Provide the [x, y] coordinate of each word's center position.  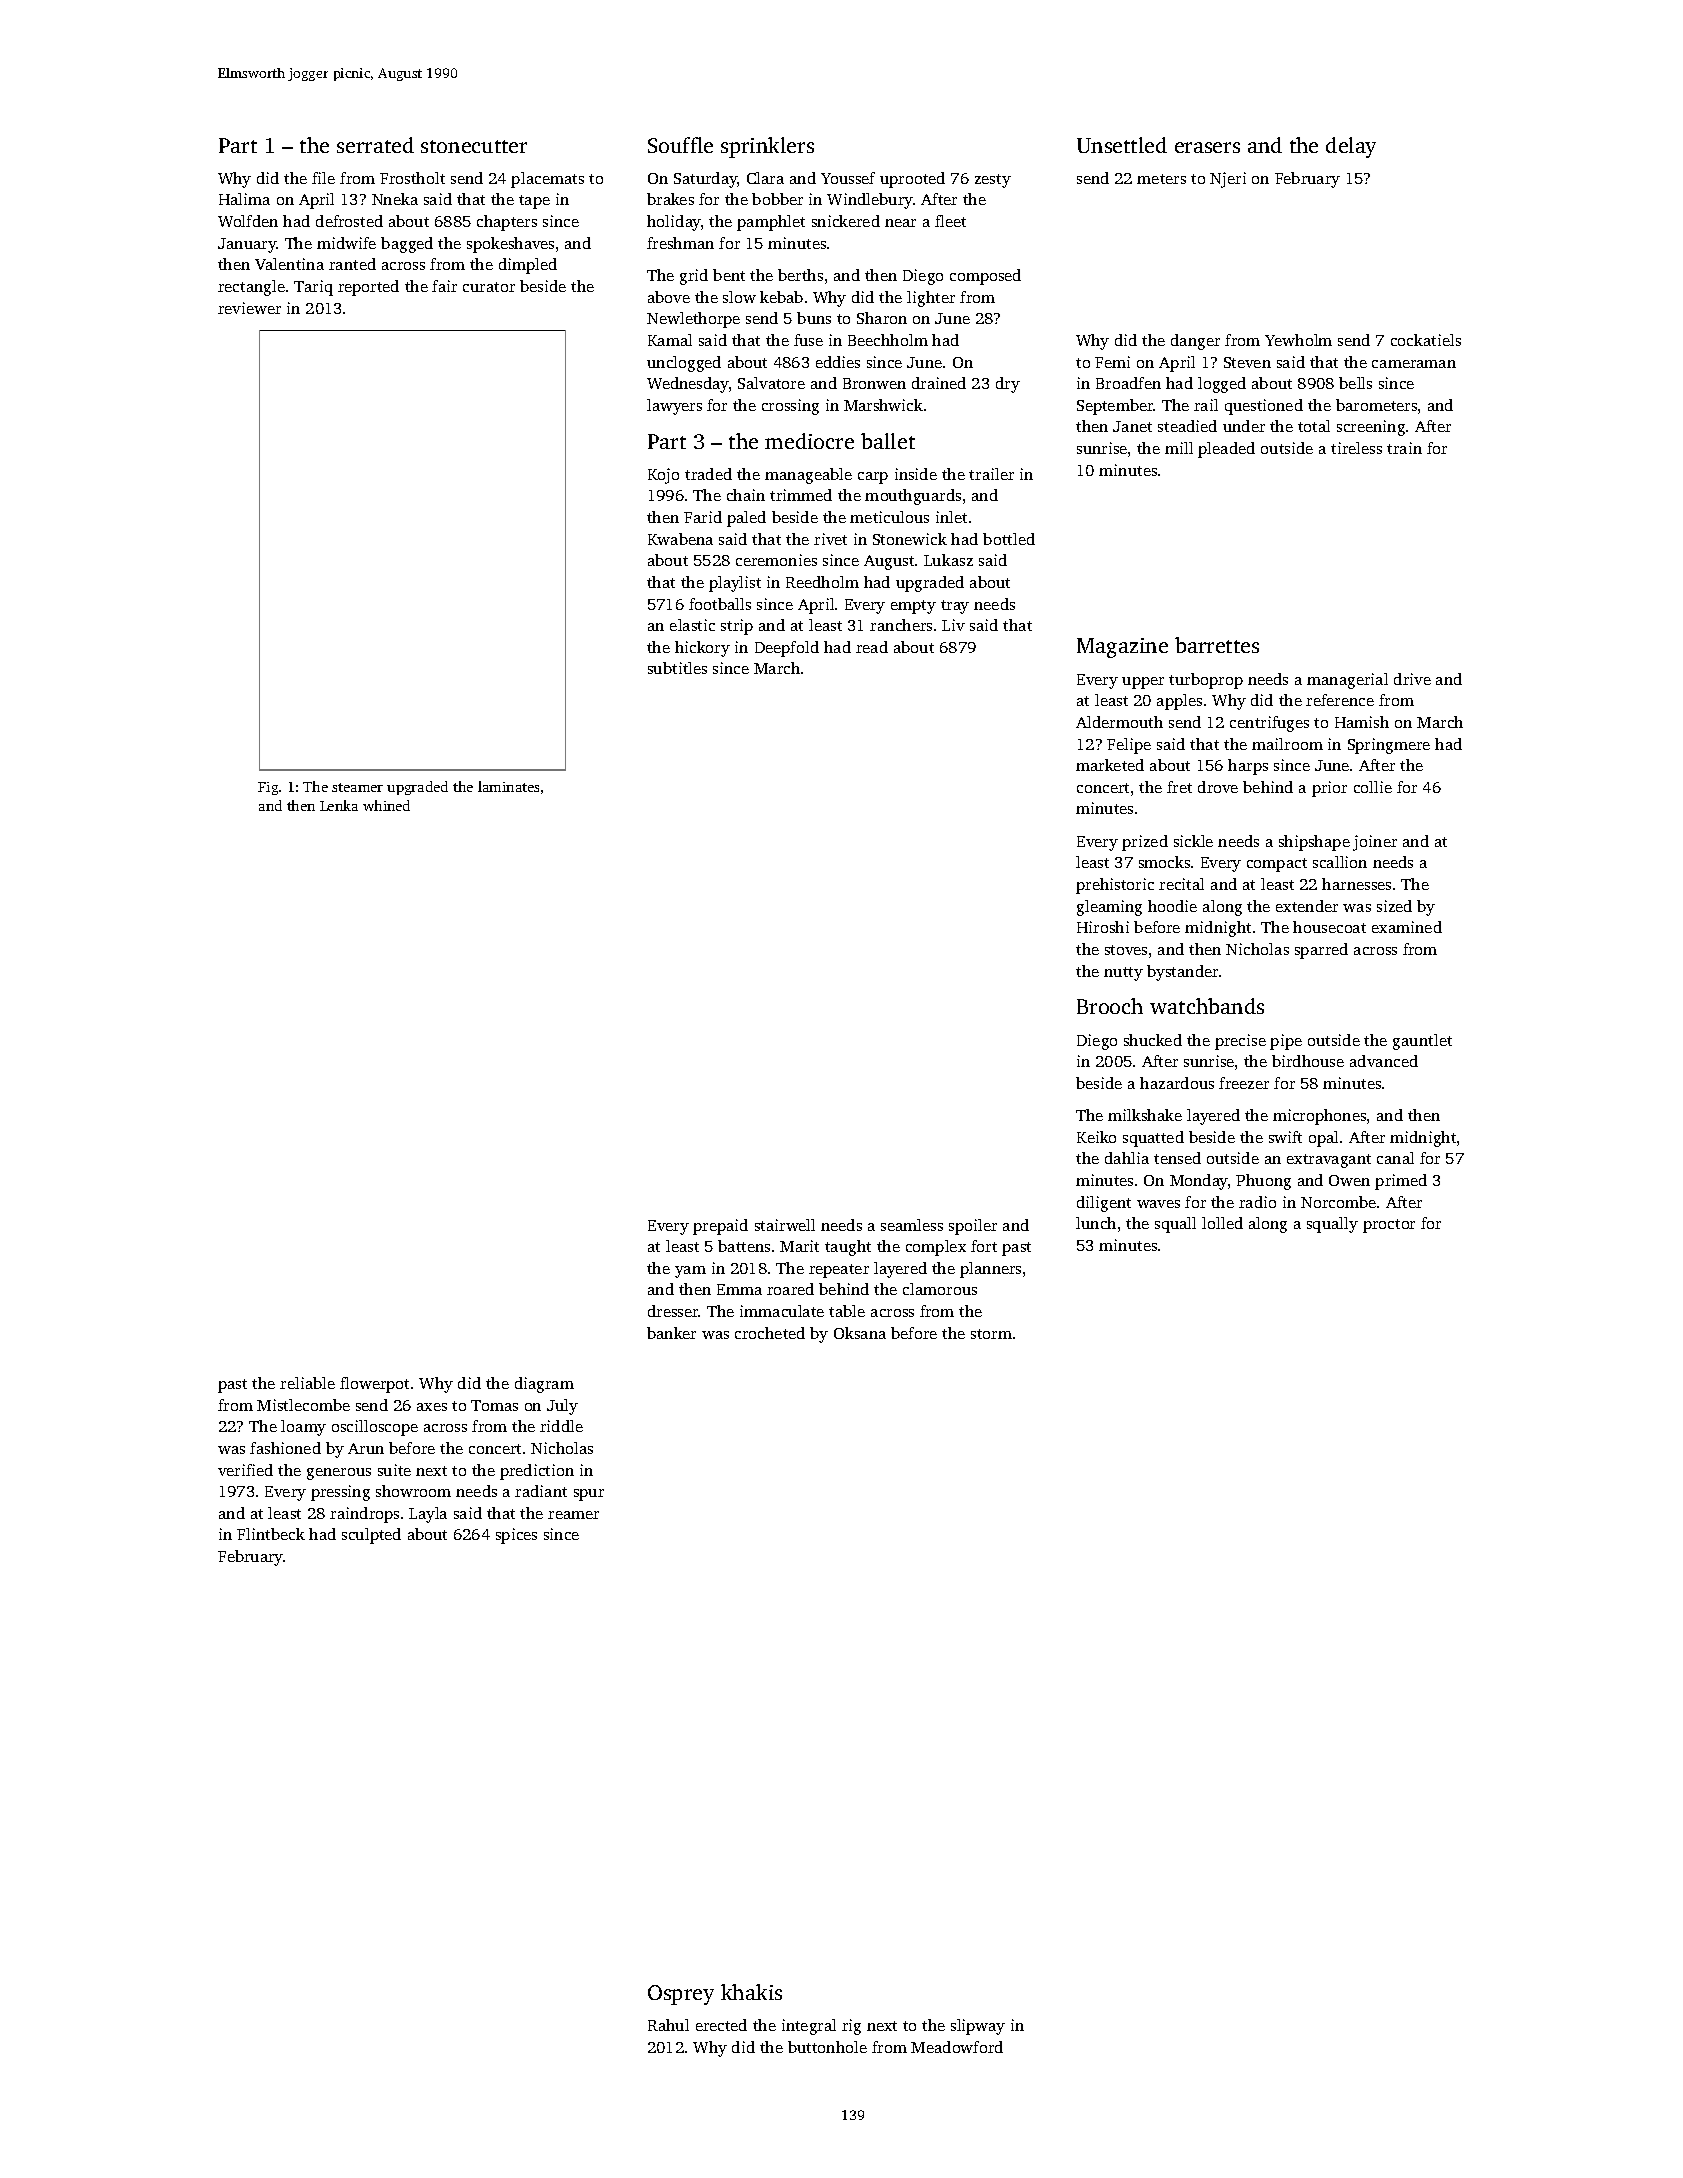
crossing [790, 407]
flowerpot [374, 1385]
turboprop [1206, 681]
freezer [1244, 1083]
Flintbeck [271, 1534]
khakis [751, 1992]
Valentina [289, 264]
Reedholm [822, 582]
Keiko [1096, 1137]
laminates [508, 786]
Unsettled [1122, 145]
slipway [978, 2027]
